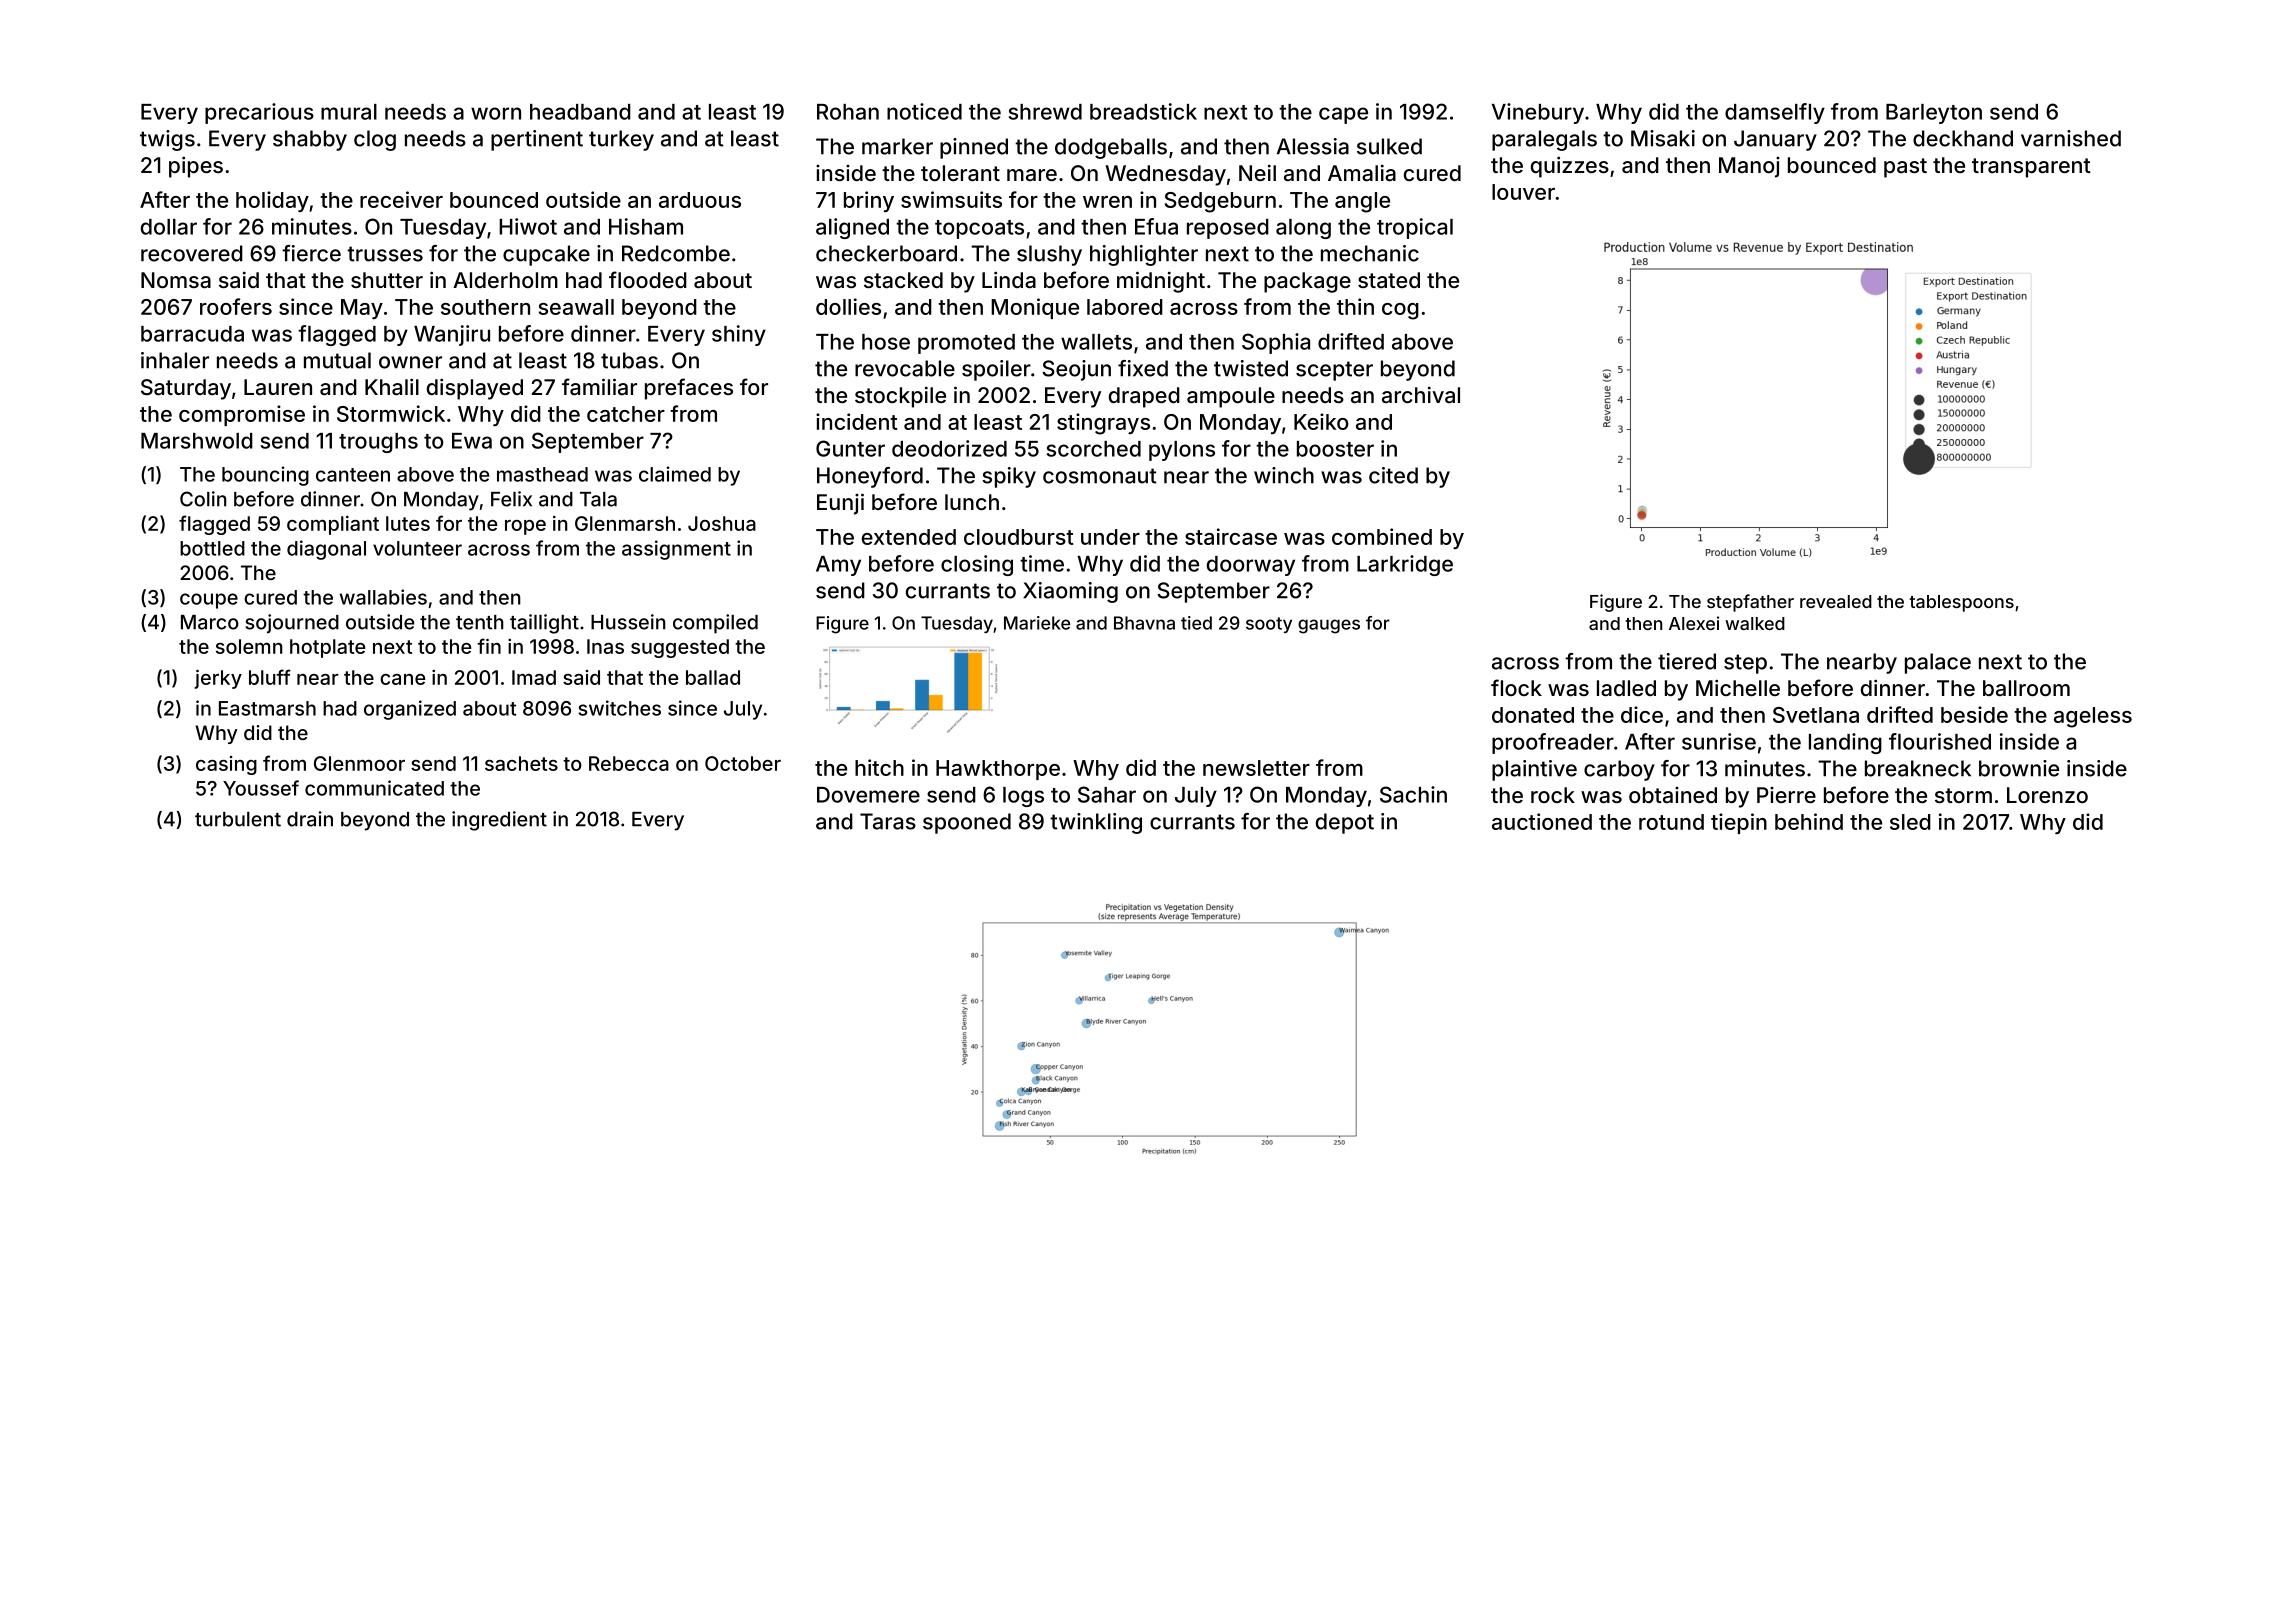 The image size is (2282, 1614). What do you see at coordinates (1938, 663) in the page?
I see `palace` at bounding box center [1938, 663].
